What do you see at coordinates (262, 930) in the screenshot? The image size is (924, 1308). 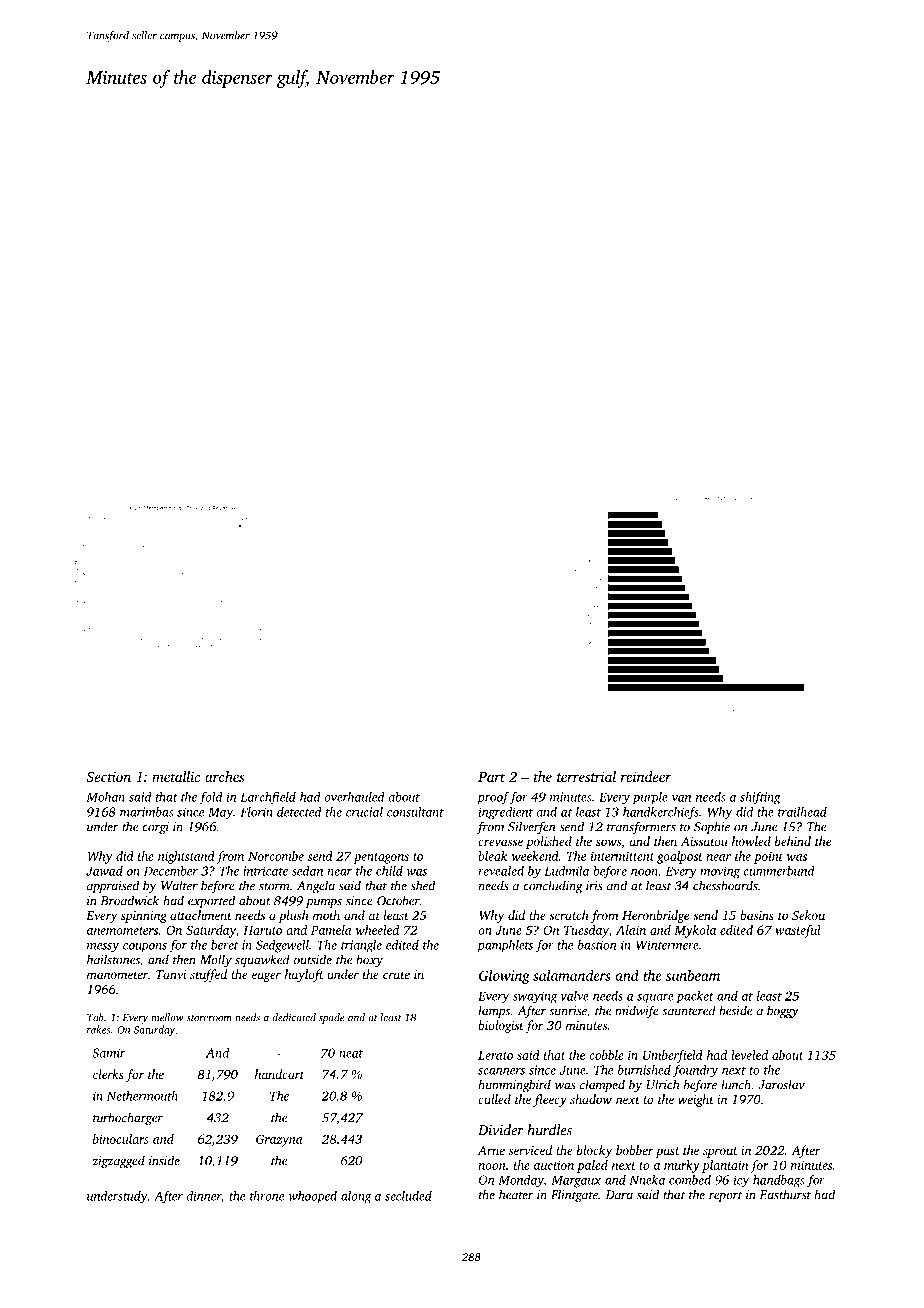 I see `Haruto` at bounding box center [262, 930].
